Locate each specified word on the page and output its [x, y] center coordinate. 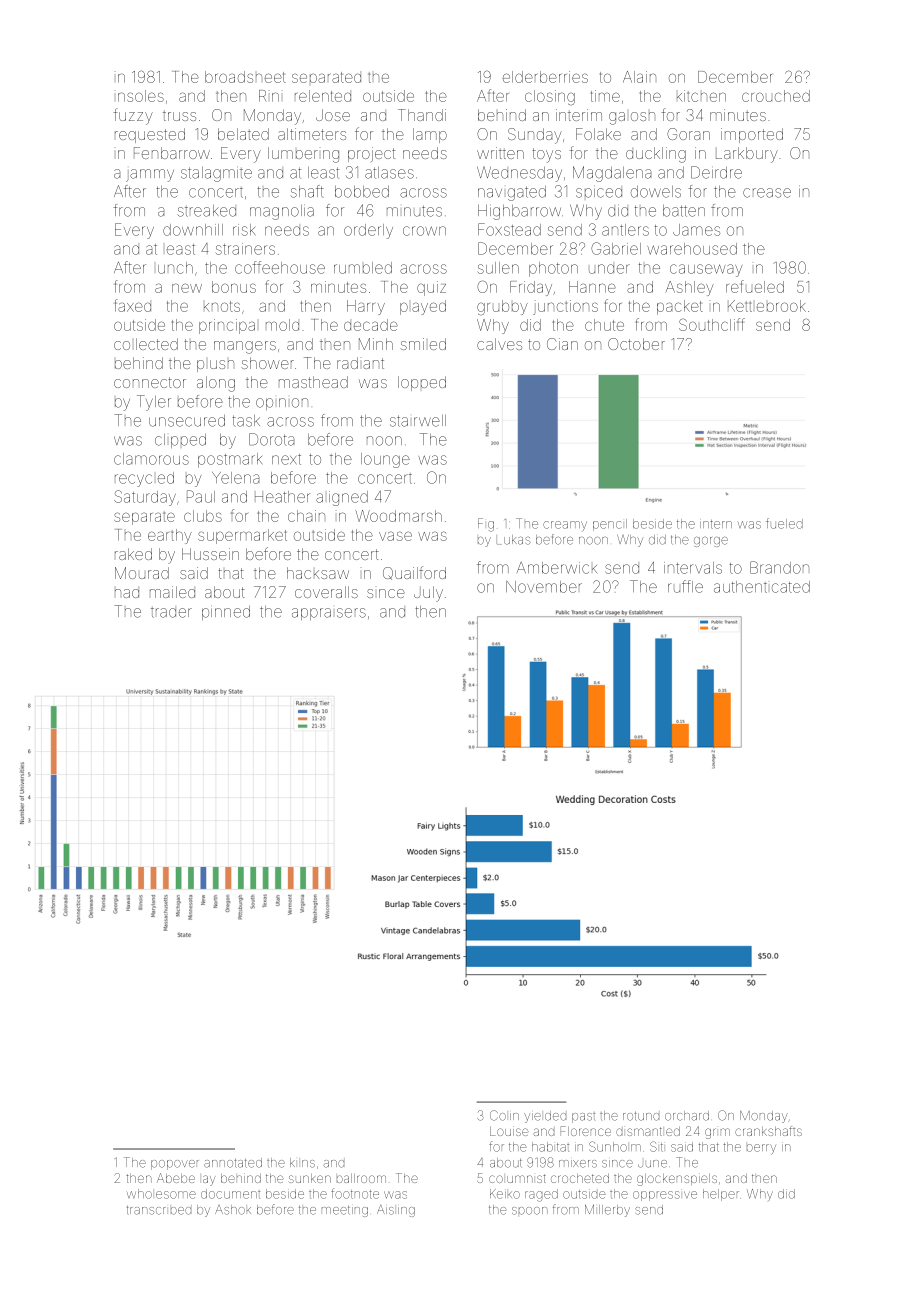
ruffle [685, 586]
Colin [504, 1115]
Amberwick [557, 568]
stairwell [418, 421]
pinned [226, 613]
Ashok [233, 1210]
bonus [234, 287]
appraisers [329, 614]
